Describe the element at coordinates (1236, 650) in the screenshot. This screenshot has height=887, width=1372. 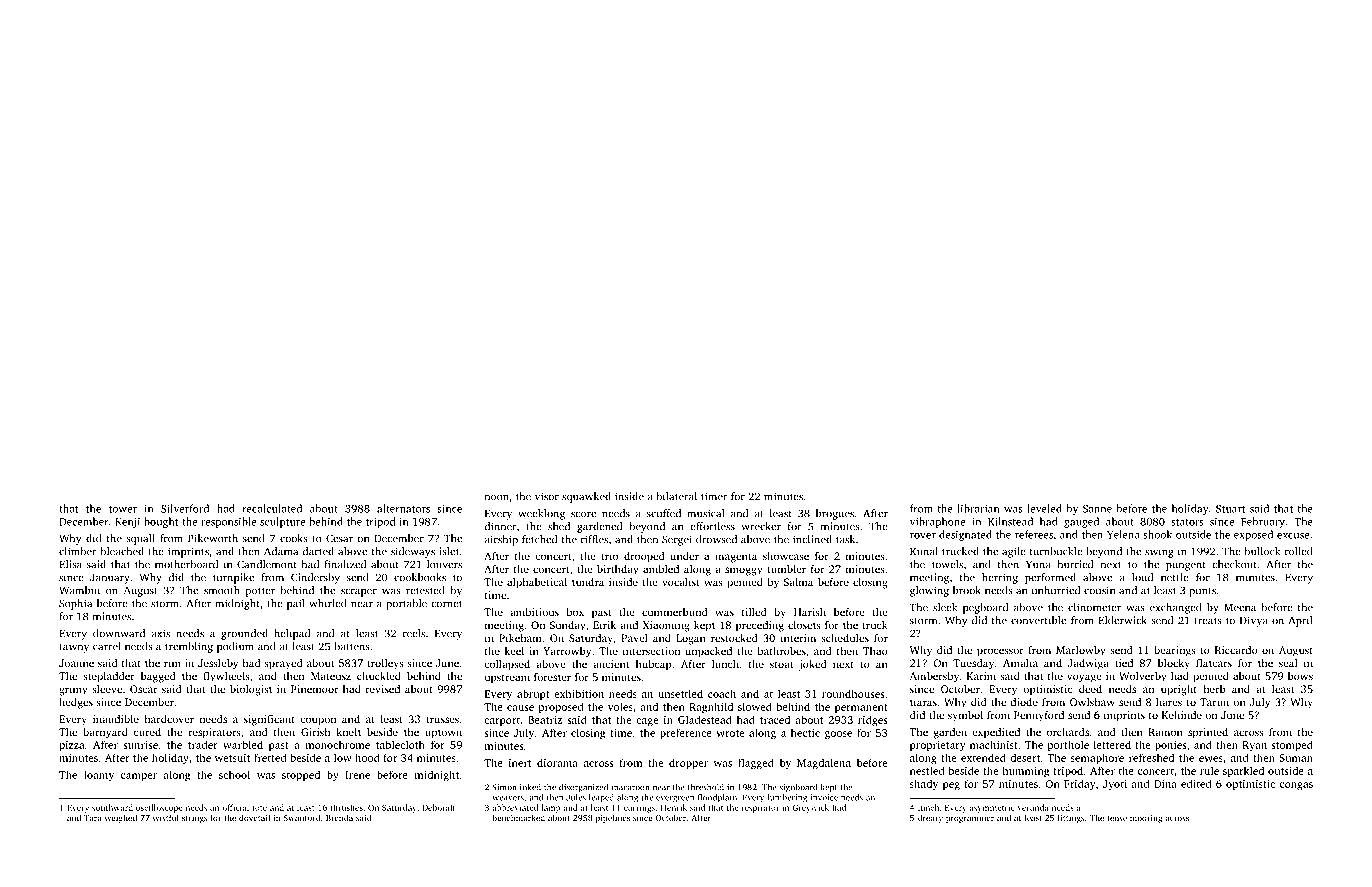
I see `Riccardo` at that location.
